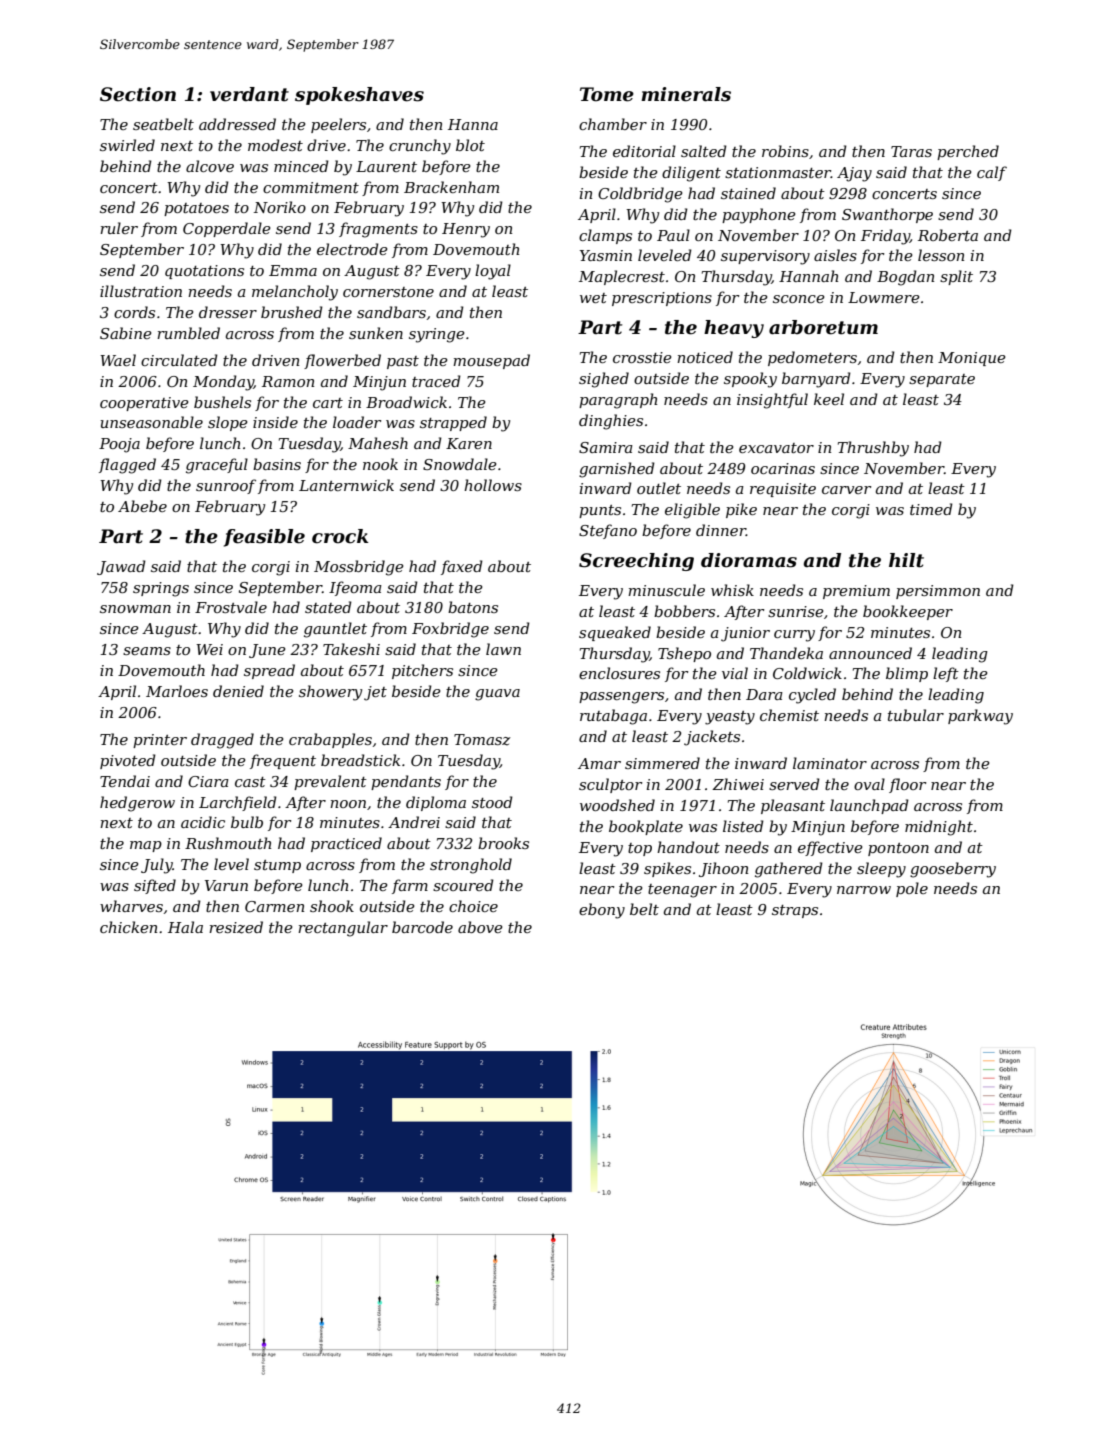 This screenshot has height=1442, width=1114. I want to click on Tome, so click(607, 94).
